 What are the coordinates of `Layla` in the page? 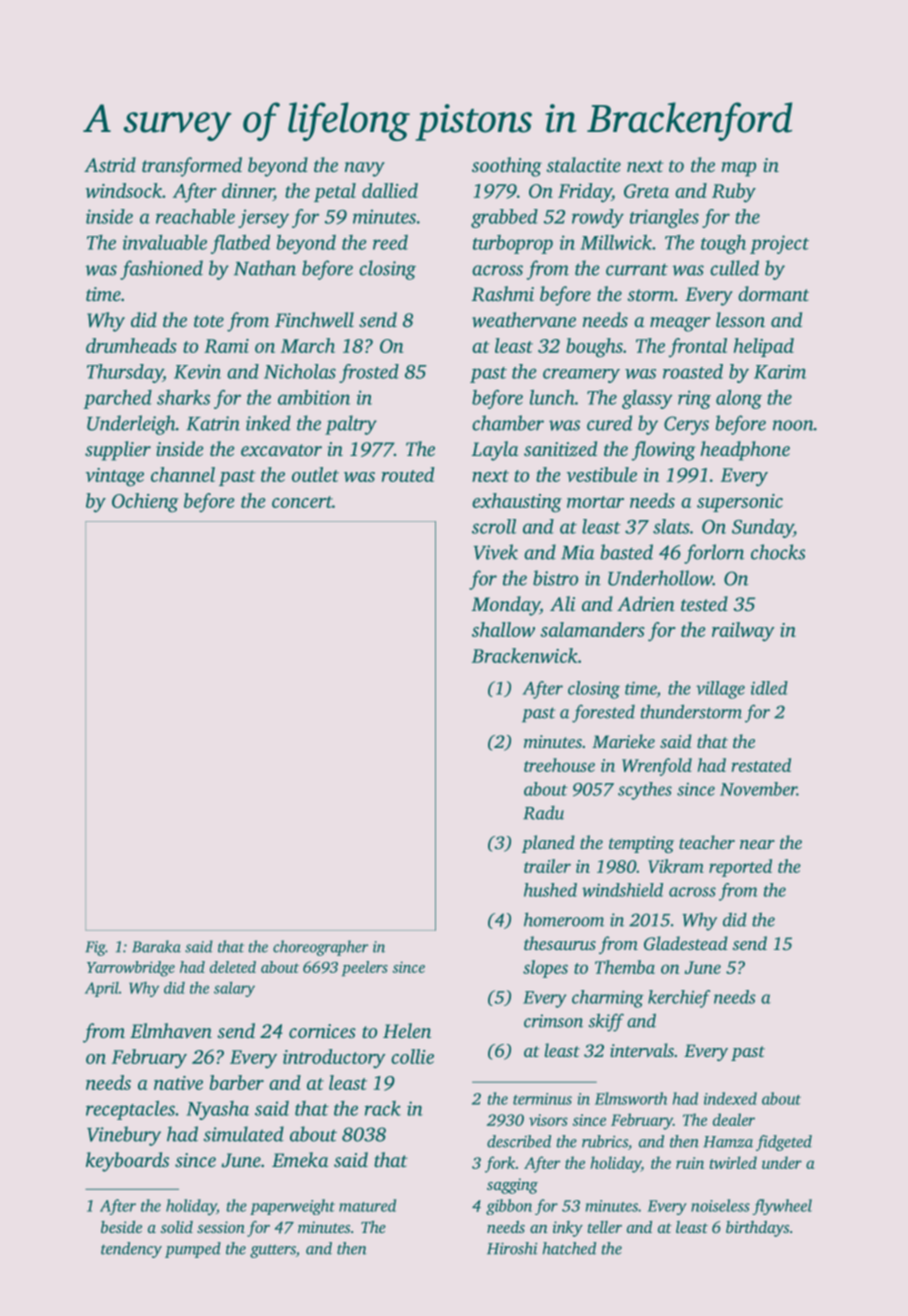 It's located at (494, 451).
